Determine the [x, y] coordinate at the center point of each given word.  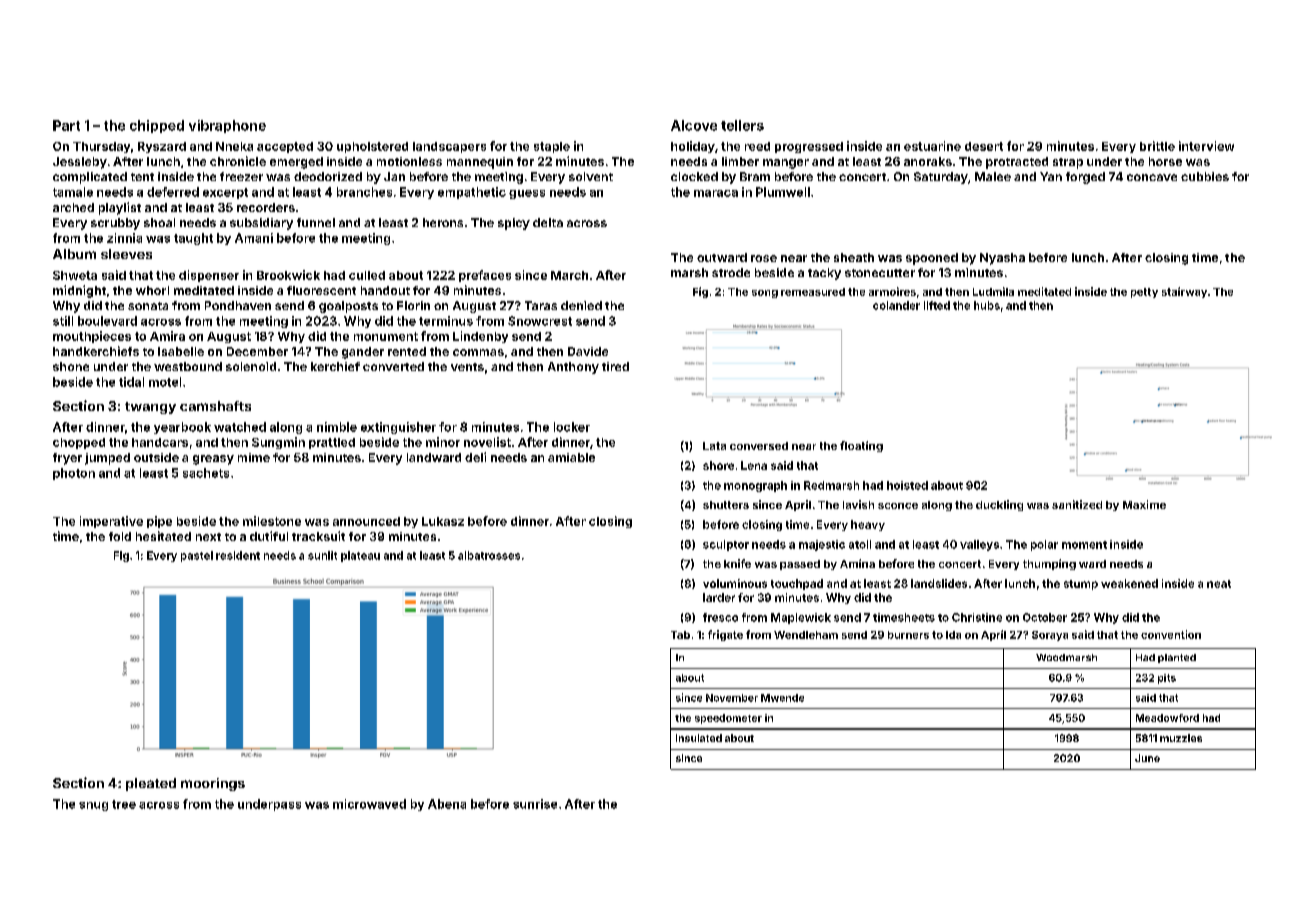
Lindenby [480, 337]
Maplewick [801, 618]
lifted [937, 305]
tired [615, 366]
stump [1081, 585]
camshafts [215, 406]
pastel [197, 556]
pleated [151, 784]
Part [66, 125]
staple [552, 147]
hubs [987, 305]
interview [1206, 146]
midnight [79, 291]
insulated [699, 738]
